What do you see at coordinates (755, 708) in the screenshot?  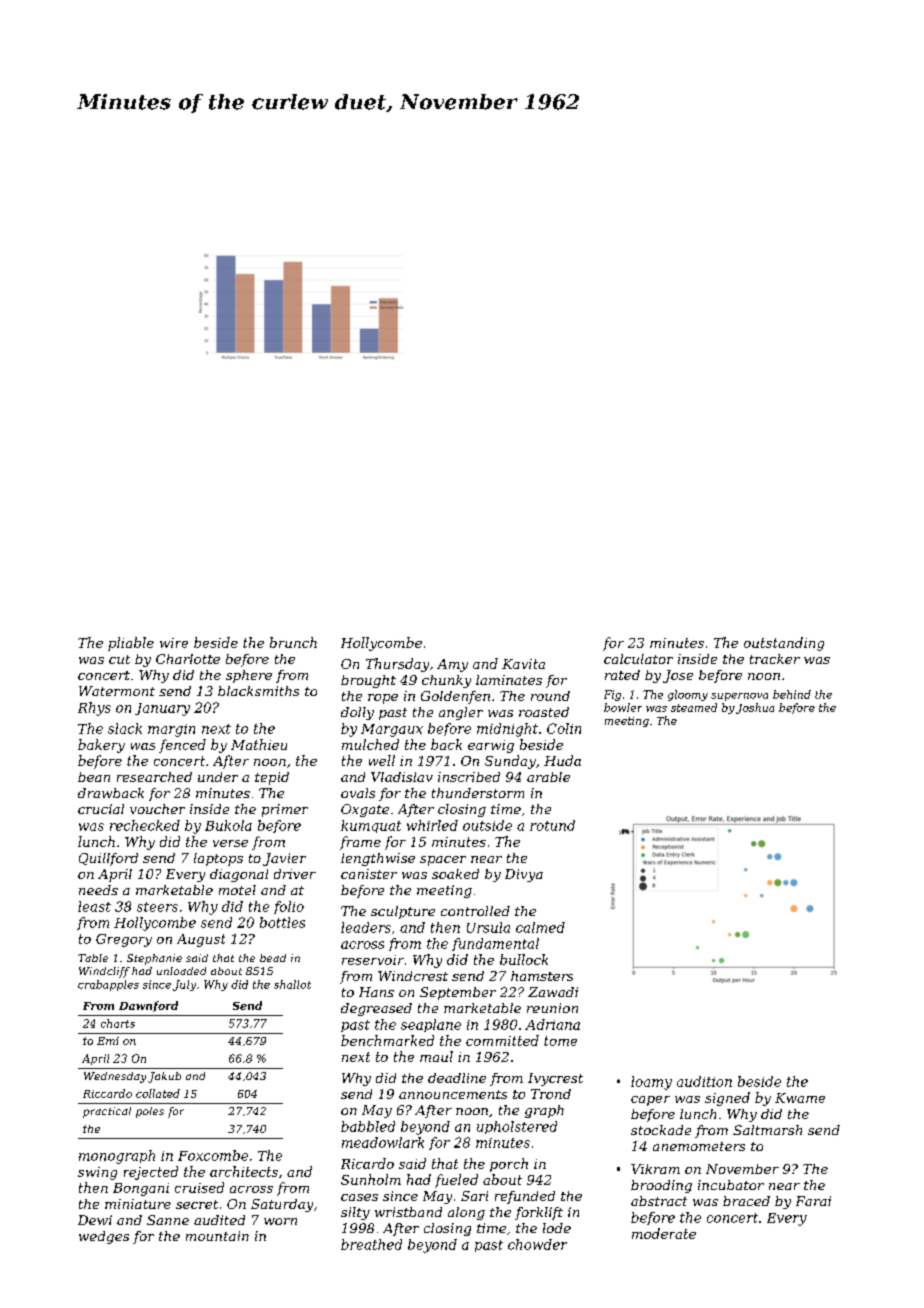 I see `Joshua` at bounding box center [755, 708].
